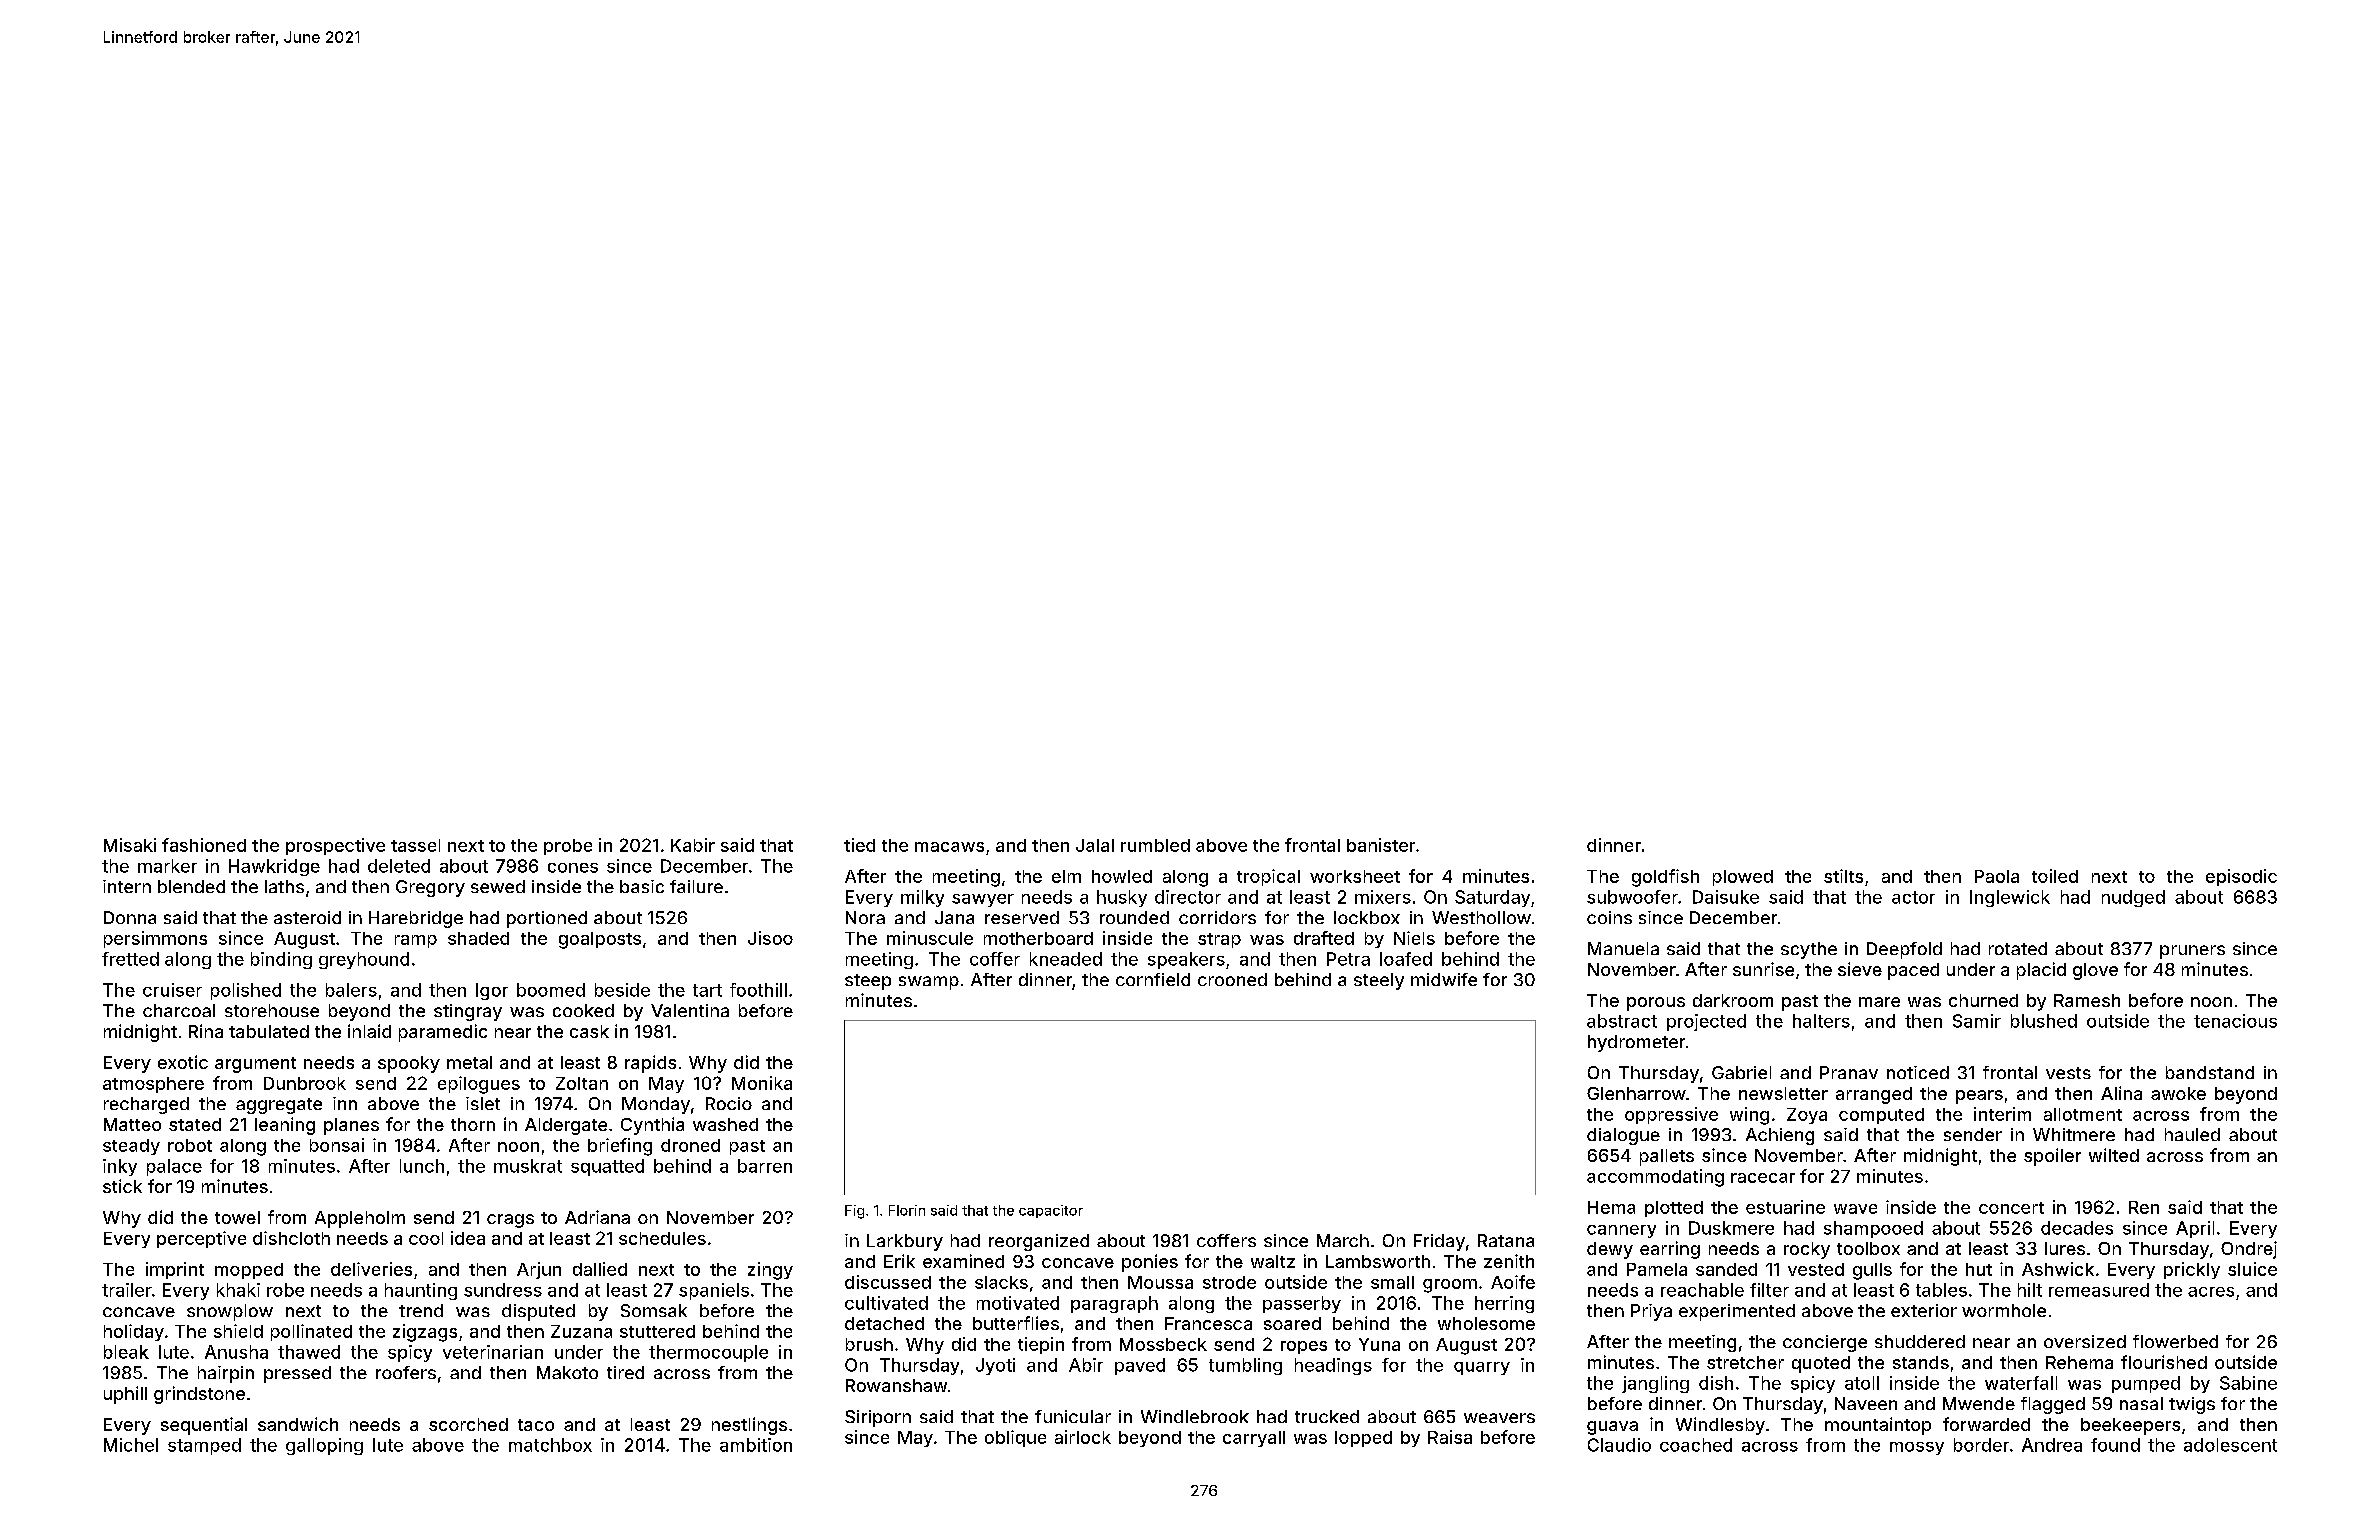  I want to click on holiday, so click(134, 1332).
